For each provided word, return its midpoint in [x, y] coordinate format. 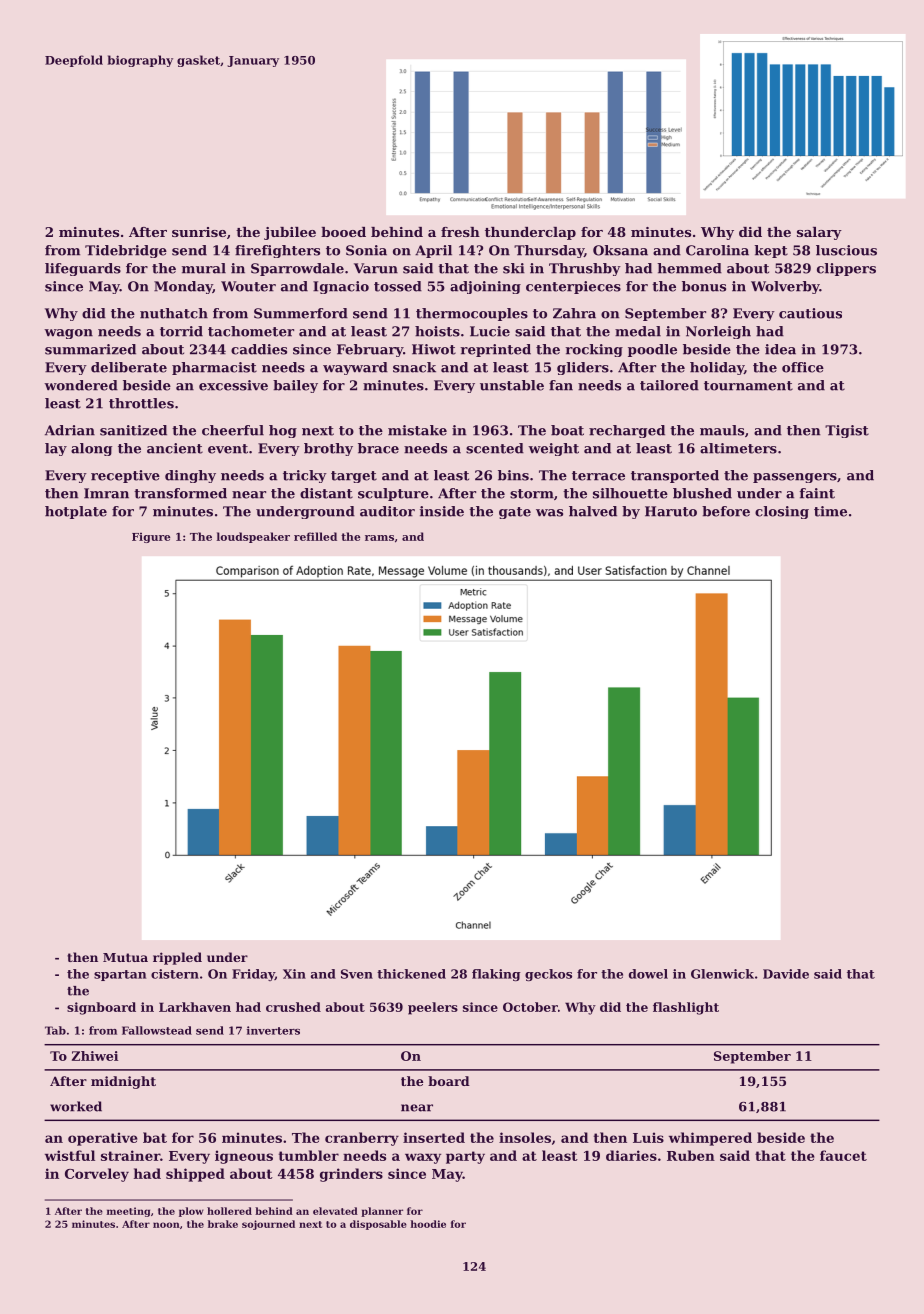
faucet [843, 1155]
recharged [627, 431]
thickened [411, 974]
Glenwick [722, 974]
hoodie [428, 1224]
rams [379, 538]
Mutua [125, 957]
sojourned [268, 1225]
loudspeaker [253, 537]
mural [204, 268]
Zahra [574, 313]
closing [782, 512]
